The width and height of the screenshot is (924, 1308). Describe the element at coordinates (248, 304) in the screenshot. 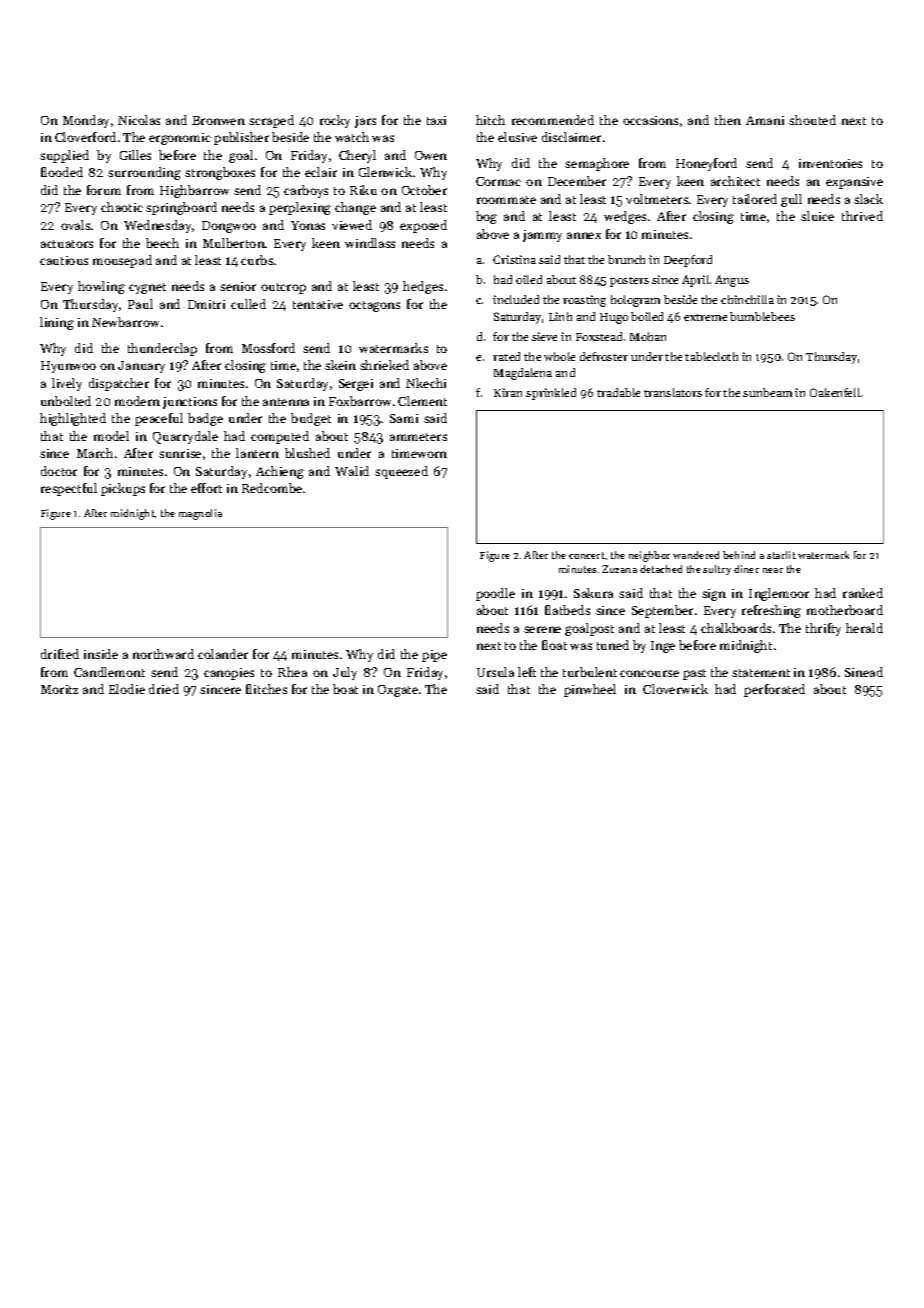

I see `culled` at that location.
